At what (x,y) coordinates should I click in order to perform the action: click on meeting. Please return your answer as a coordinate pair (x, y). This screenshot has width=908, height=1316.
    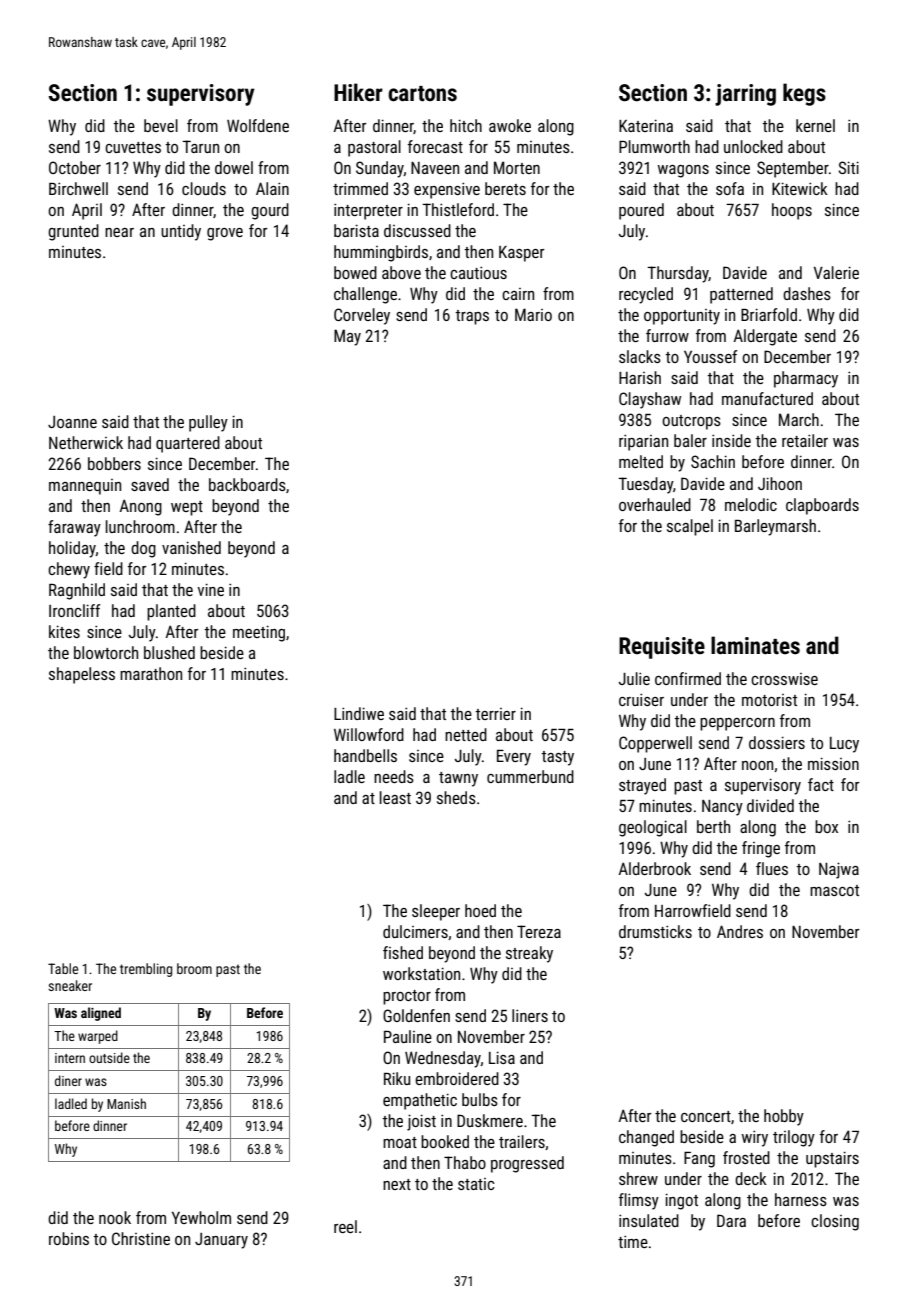
    Looking at the image, I should click on (259, 633).
